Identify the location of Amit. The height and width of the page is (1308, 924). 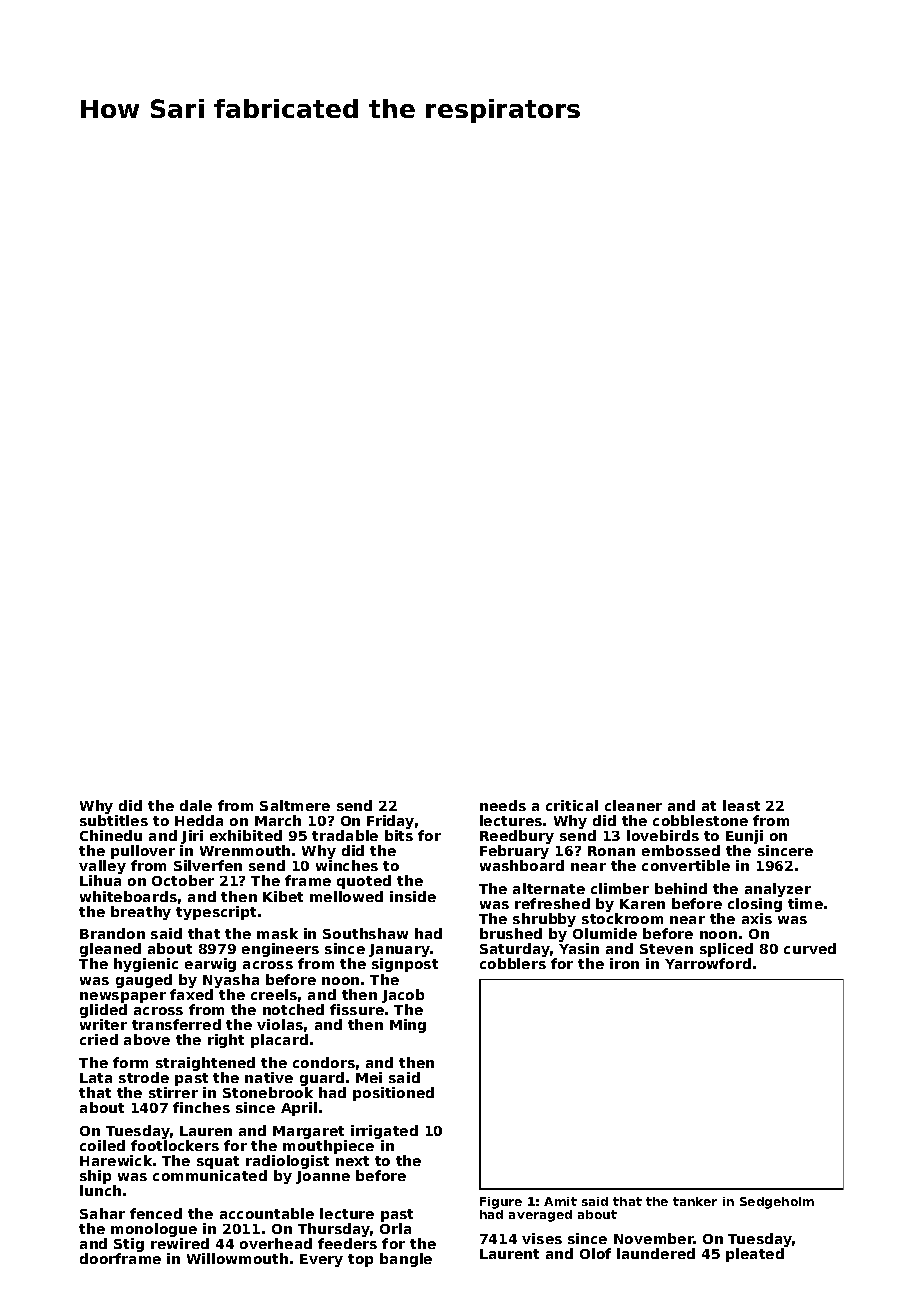
(560, 1201).
